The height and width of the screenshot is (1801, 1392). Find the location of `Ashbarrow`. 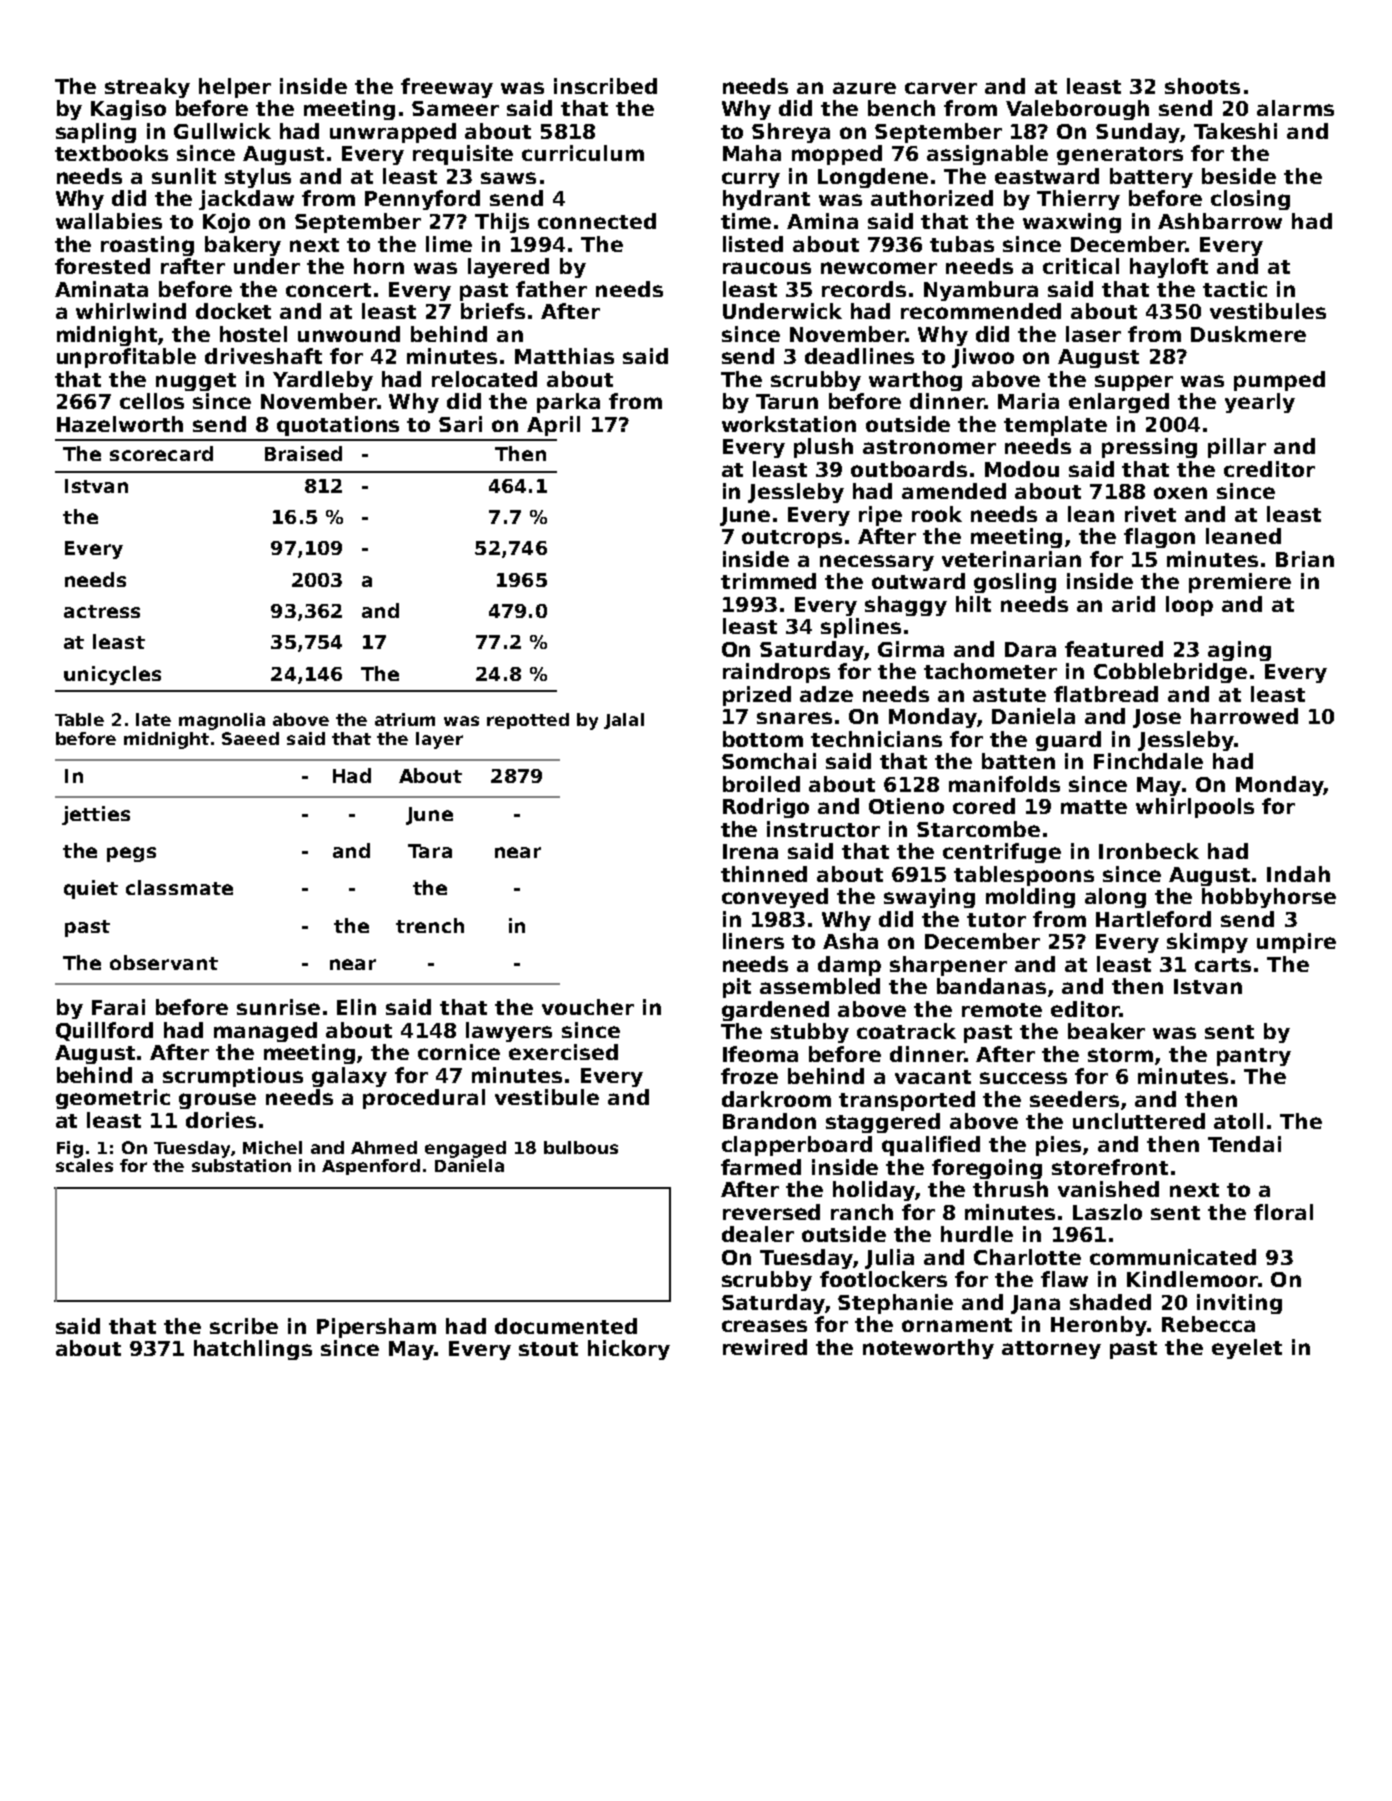

Ashbarrow is located at coordinates (1220, 221).
